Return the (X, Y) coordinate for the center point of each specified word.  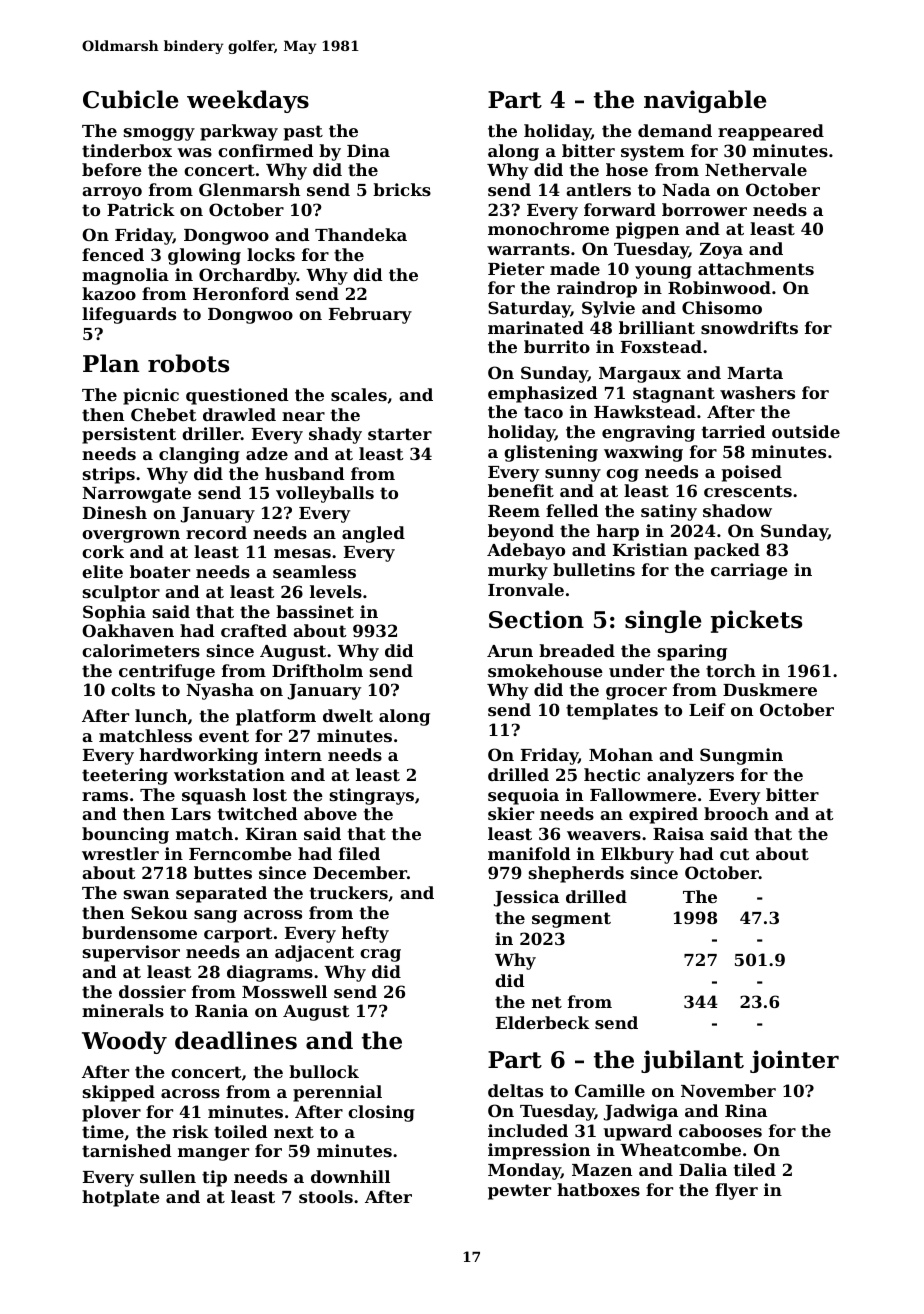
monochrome (548, 228)
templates (612, 711)
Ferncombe (240, 853)
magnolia (125, 276)
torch (731, 670)
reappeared (771, 132)
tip (214, 1178)
